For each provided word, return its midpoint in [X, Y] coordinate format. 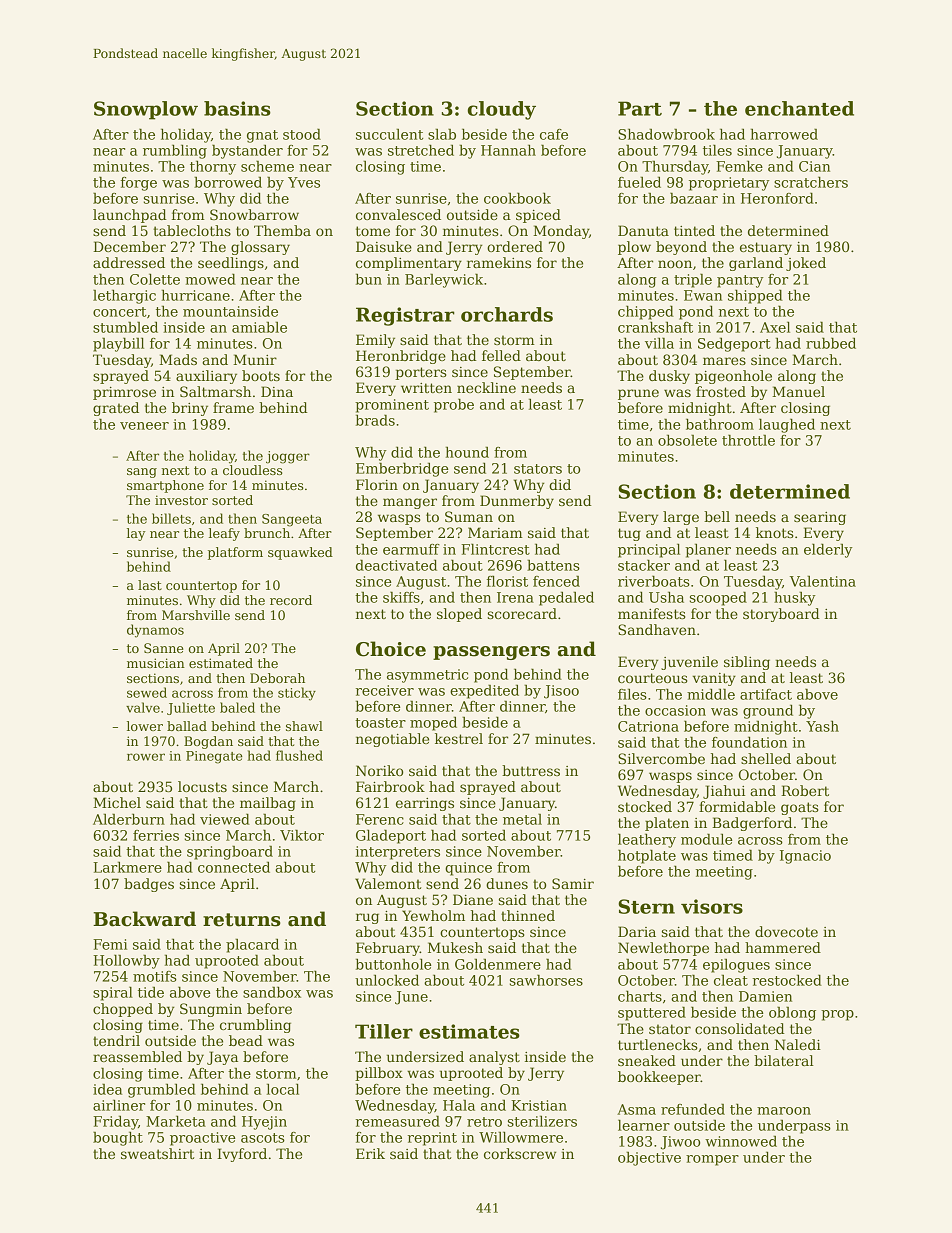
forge [139, 184]
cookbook [517, 198]
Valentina [823, 581]
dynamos [155, 631]
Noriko [379, 770]
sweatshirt [157, 1153]
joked [806, 264]
